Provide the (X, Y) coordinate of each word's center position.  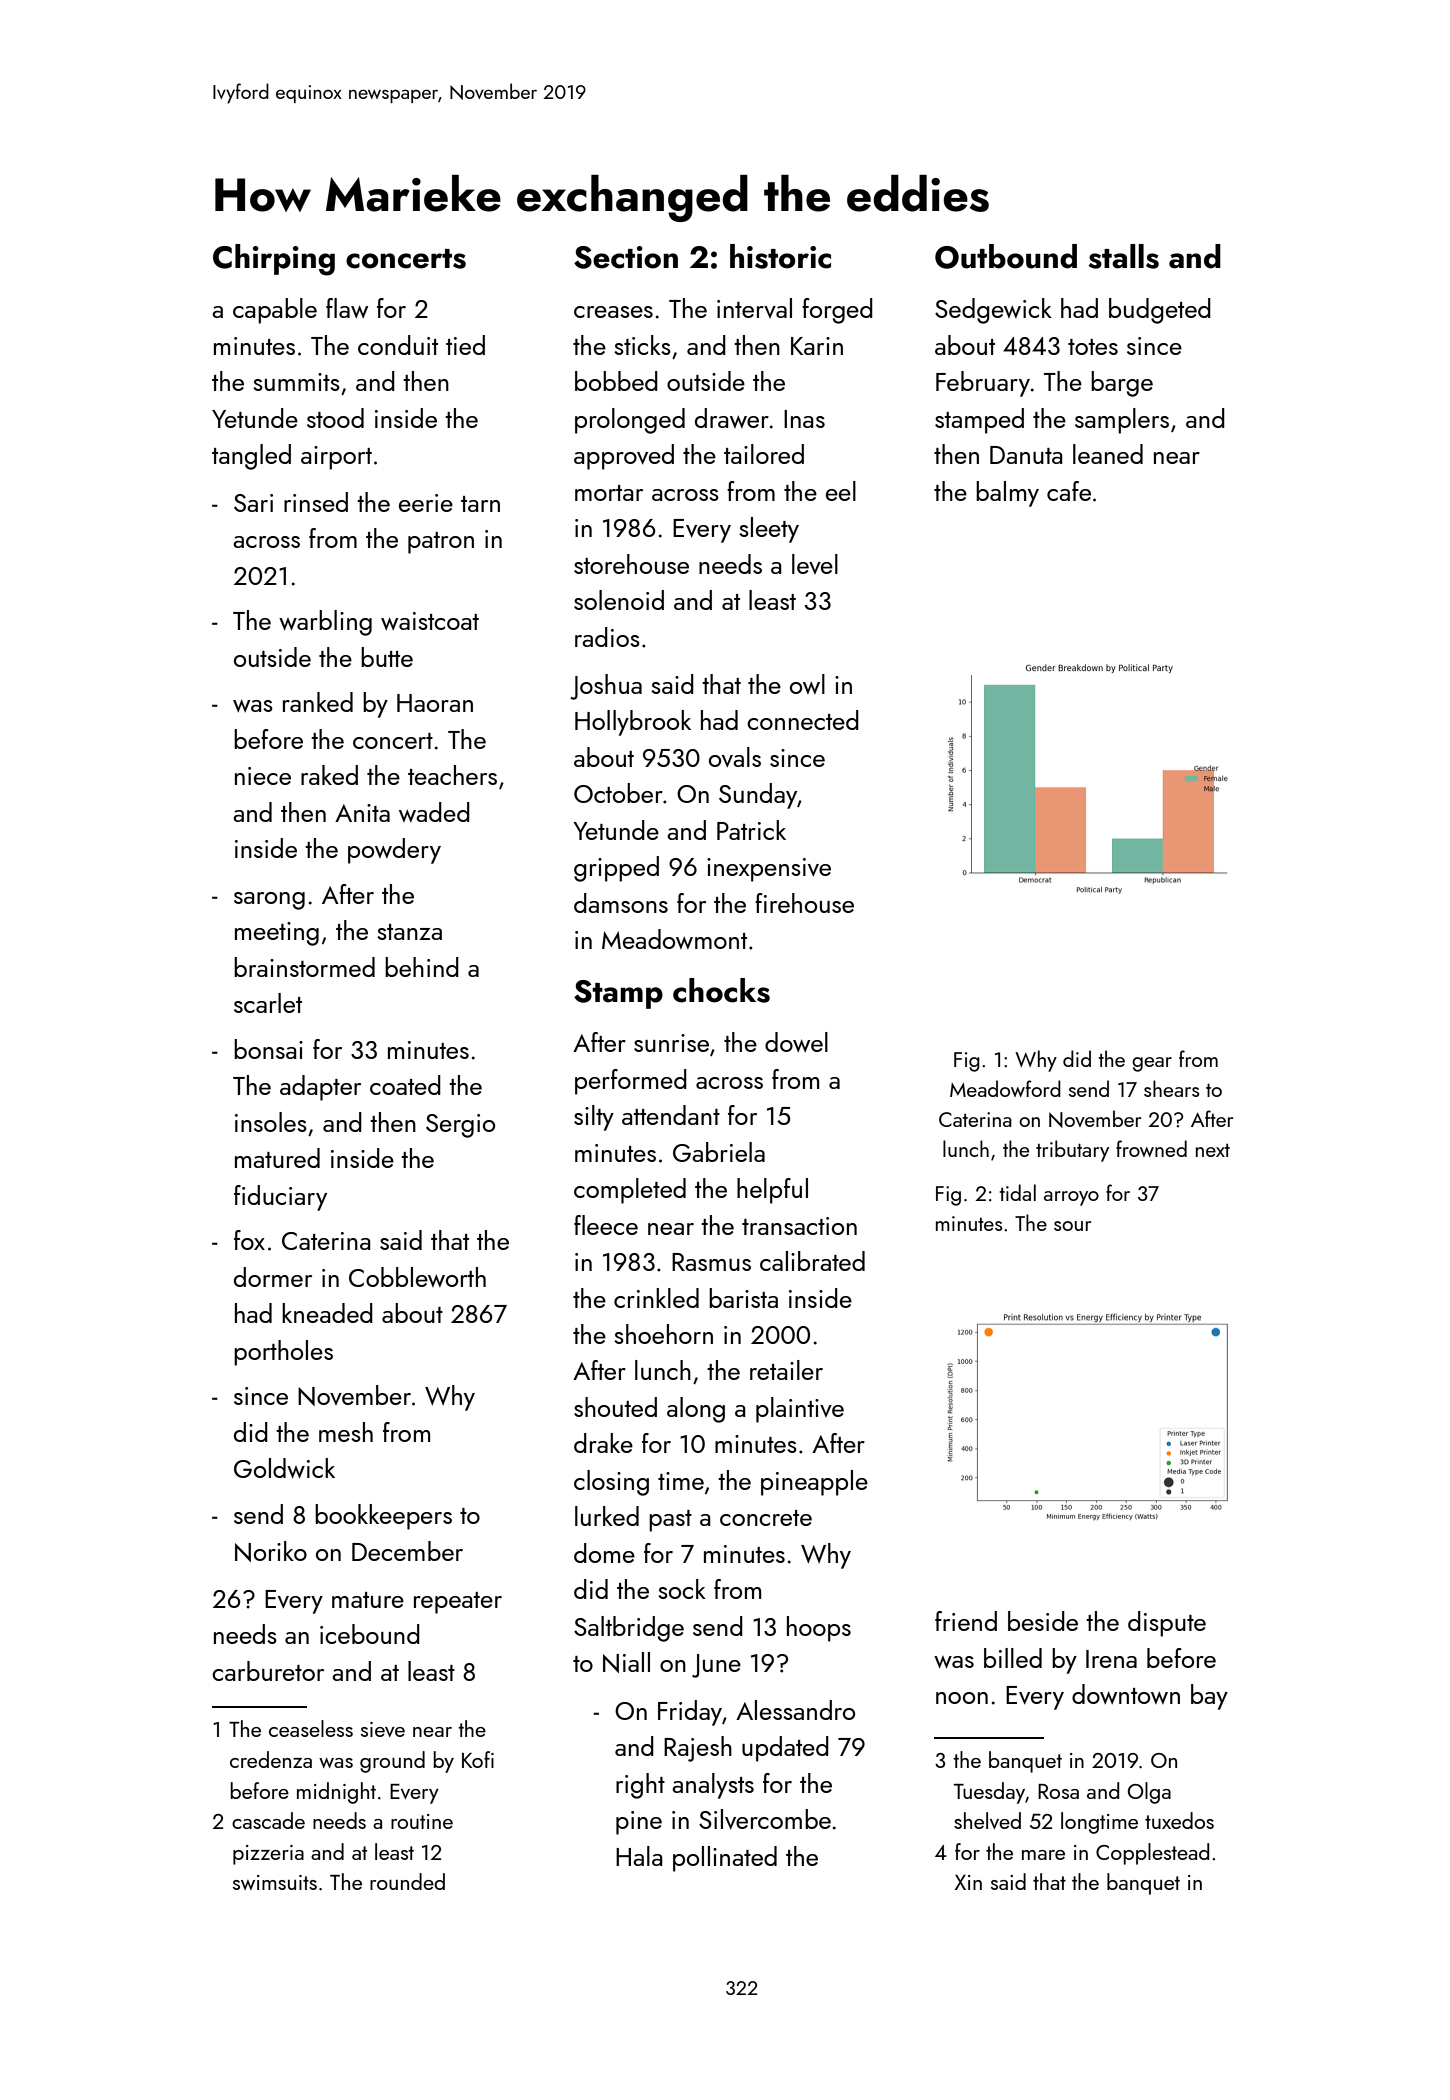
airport (336, 458)
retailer (786, 1370)
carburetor (268, 1671)
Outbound (1006, 256)
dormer (273, 1277)
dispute (1167, 1624)
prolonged (630, 421)
